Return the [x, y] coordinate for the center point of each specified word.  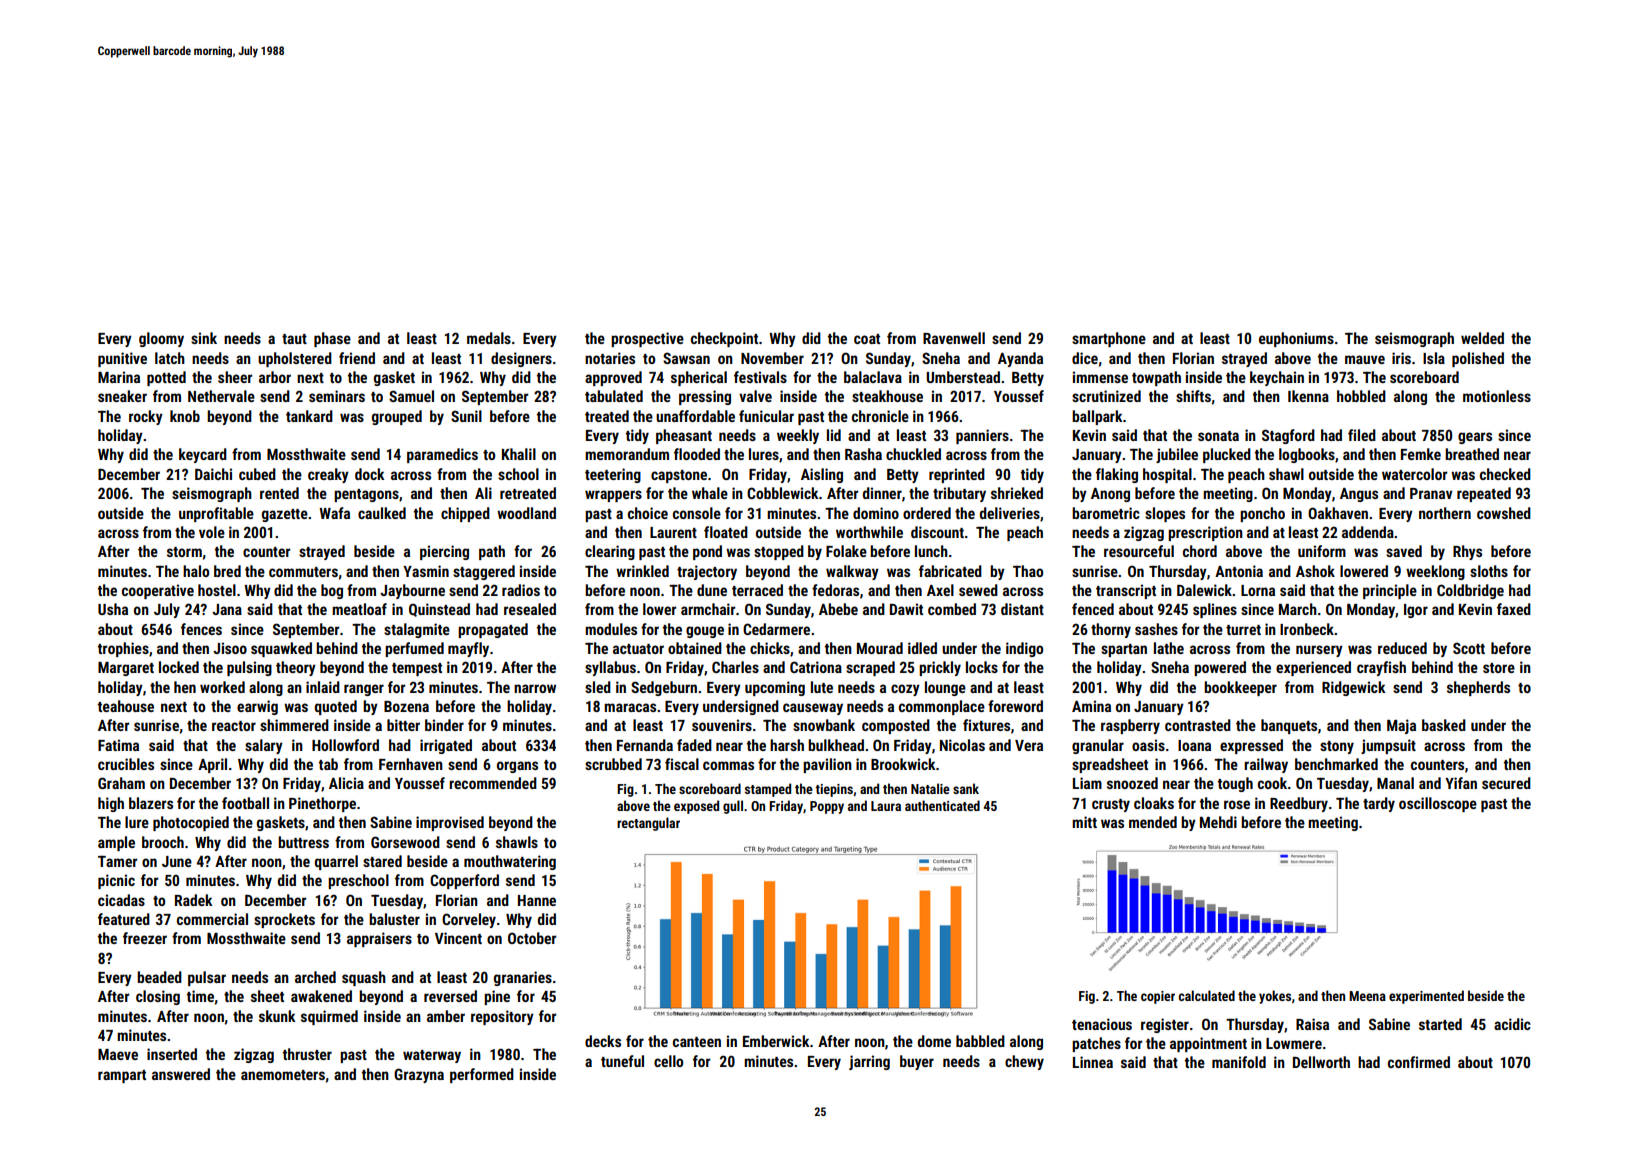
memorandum [627, 454]
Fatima [118, 745]
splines [1215, 610]
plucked [1227, 455]
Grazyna [419, 1075]
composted [896, 726]
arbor [275, 377]
